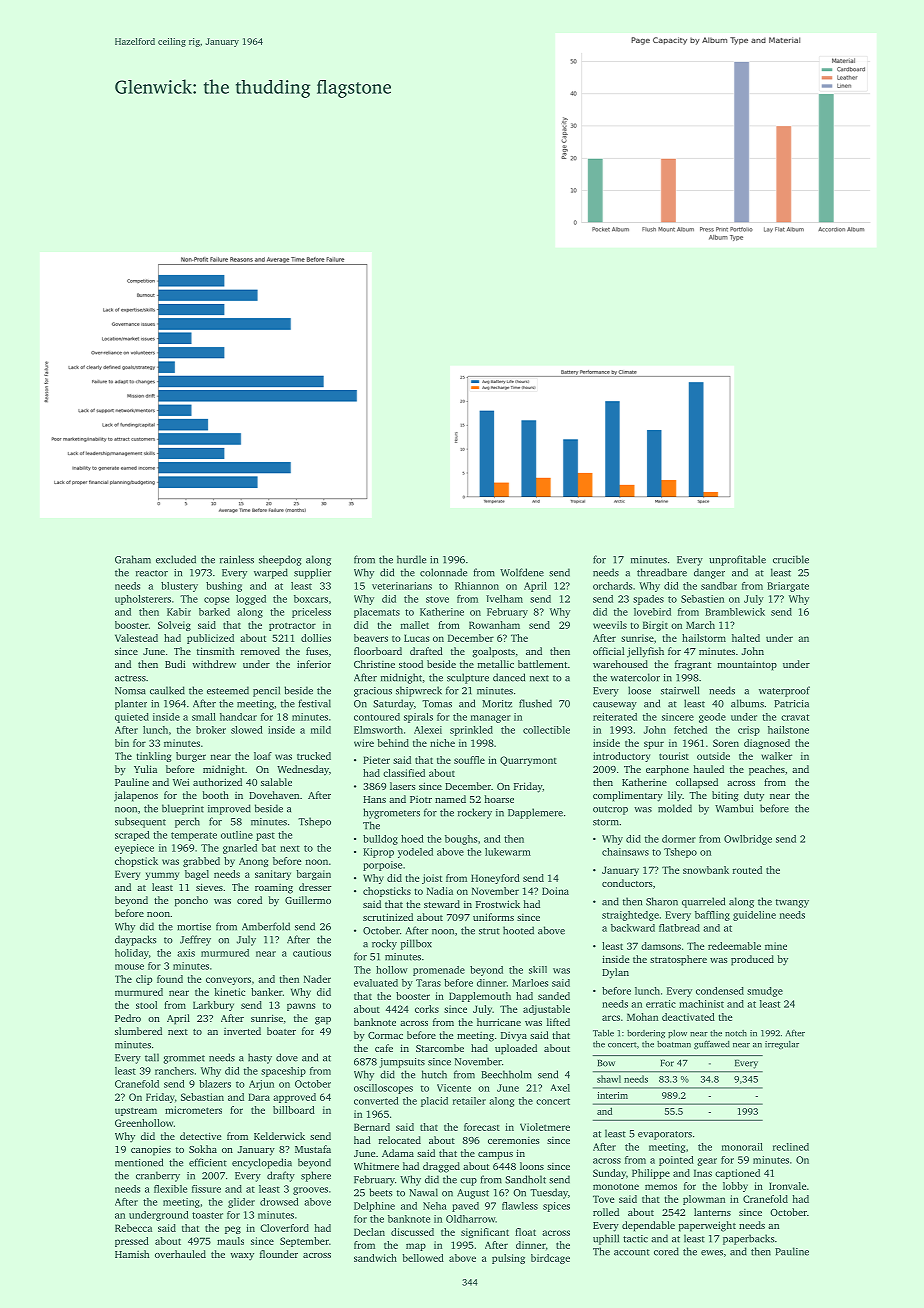  What do you see at coordinates (748, 1239) in the screenshot?
I see `paperbacks` at bounding box center [748, 1239].
